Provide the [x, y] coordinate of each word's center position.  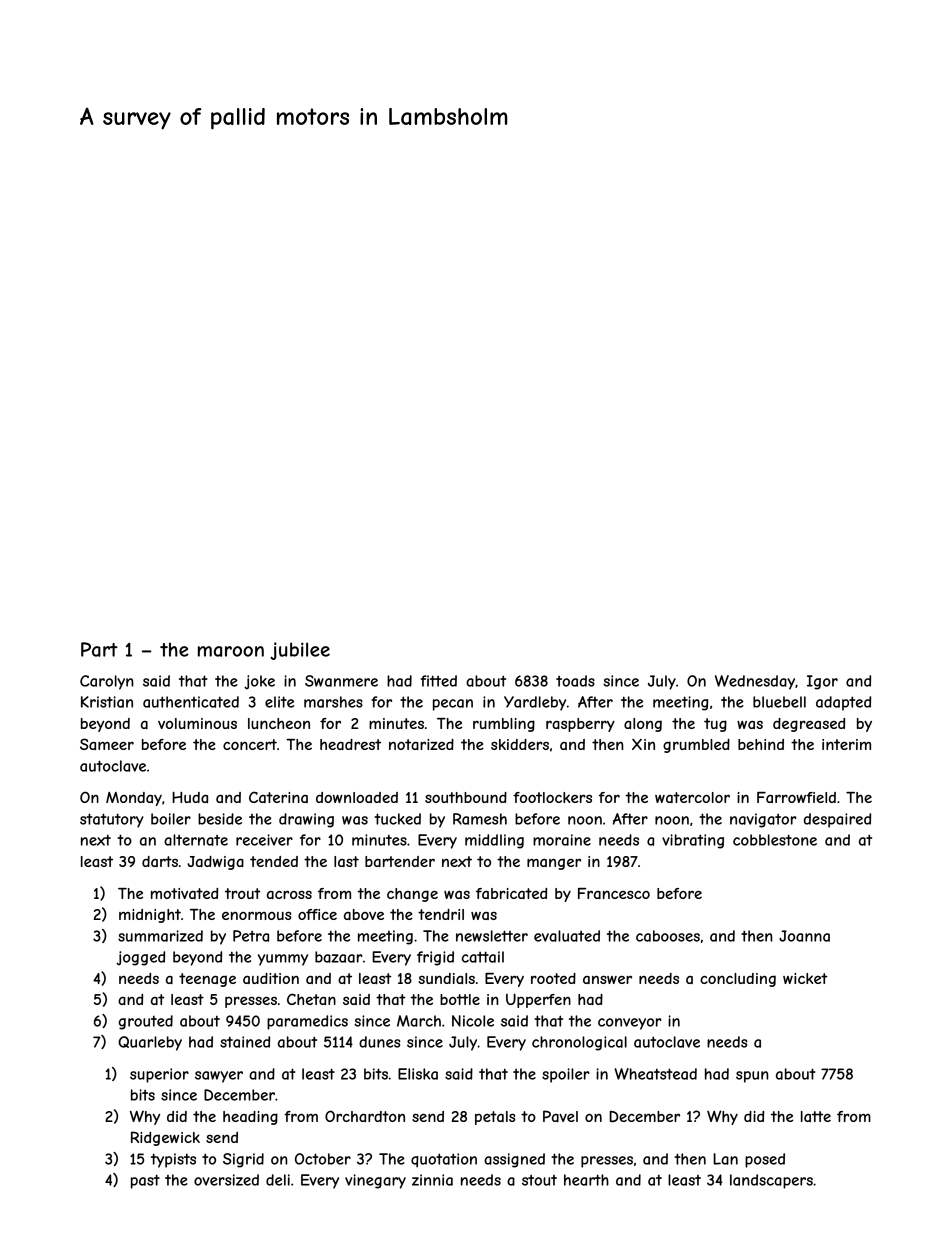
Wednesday [755, 682]
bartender [400, 861]
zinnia [432, 1180]
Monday [134, 799]
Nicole [473, 1021]
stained [245, 1042]
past [145, 1181]
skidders [520, 744]
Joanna [804, 936]
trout [243, 893]
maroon [231, 651]
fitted [439, 681]
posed [765, 1160]
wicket [805, 978]
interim [846, 744]
